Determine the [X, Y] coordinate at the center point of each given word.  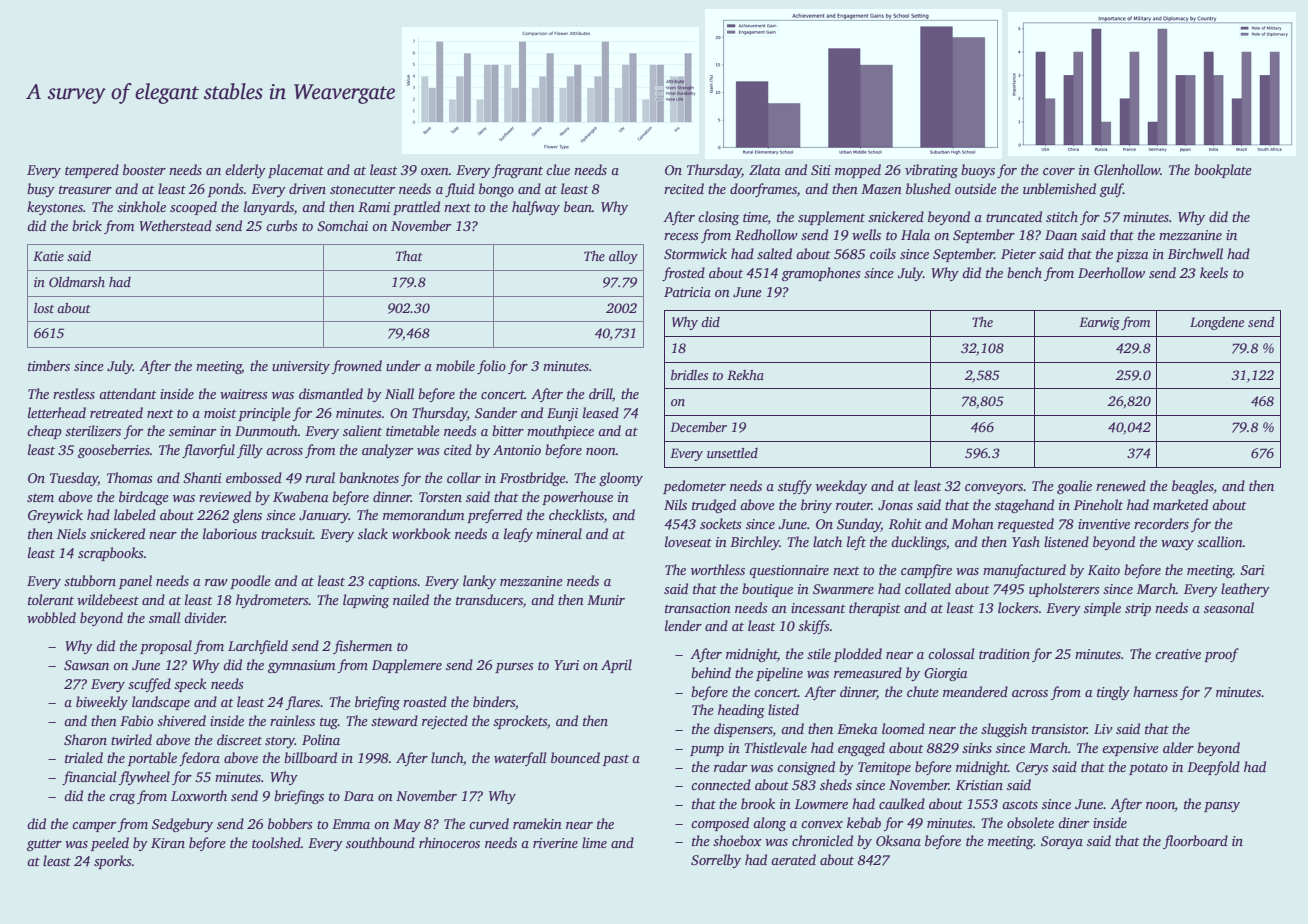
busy [41, 190]
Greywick [55, 516]
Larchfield [258, 647]
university [301, 367]
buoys [978, 171]
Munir [606, 600]
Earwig [1099, 323]
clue [558, 169]
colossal [951, 653]
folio [491, 367]
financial [89, 778]
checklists [576, 514]
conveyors [994, 489]
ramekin [537, 823]
